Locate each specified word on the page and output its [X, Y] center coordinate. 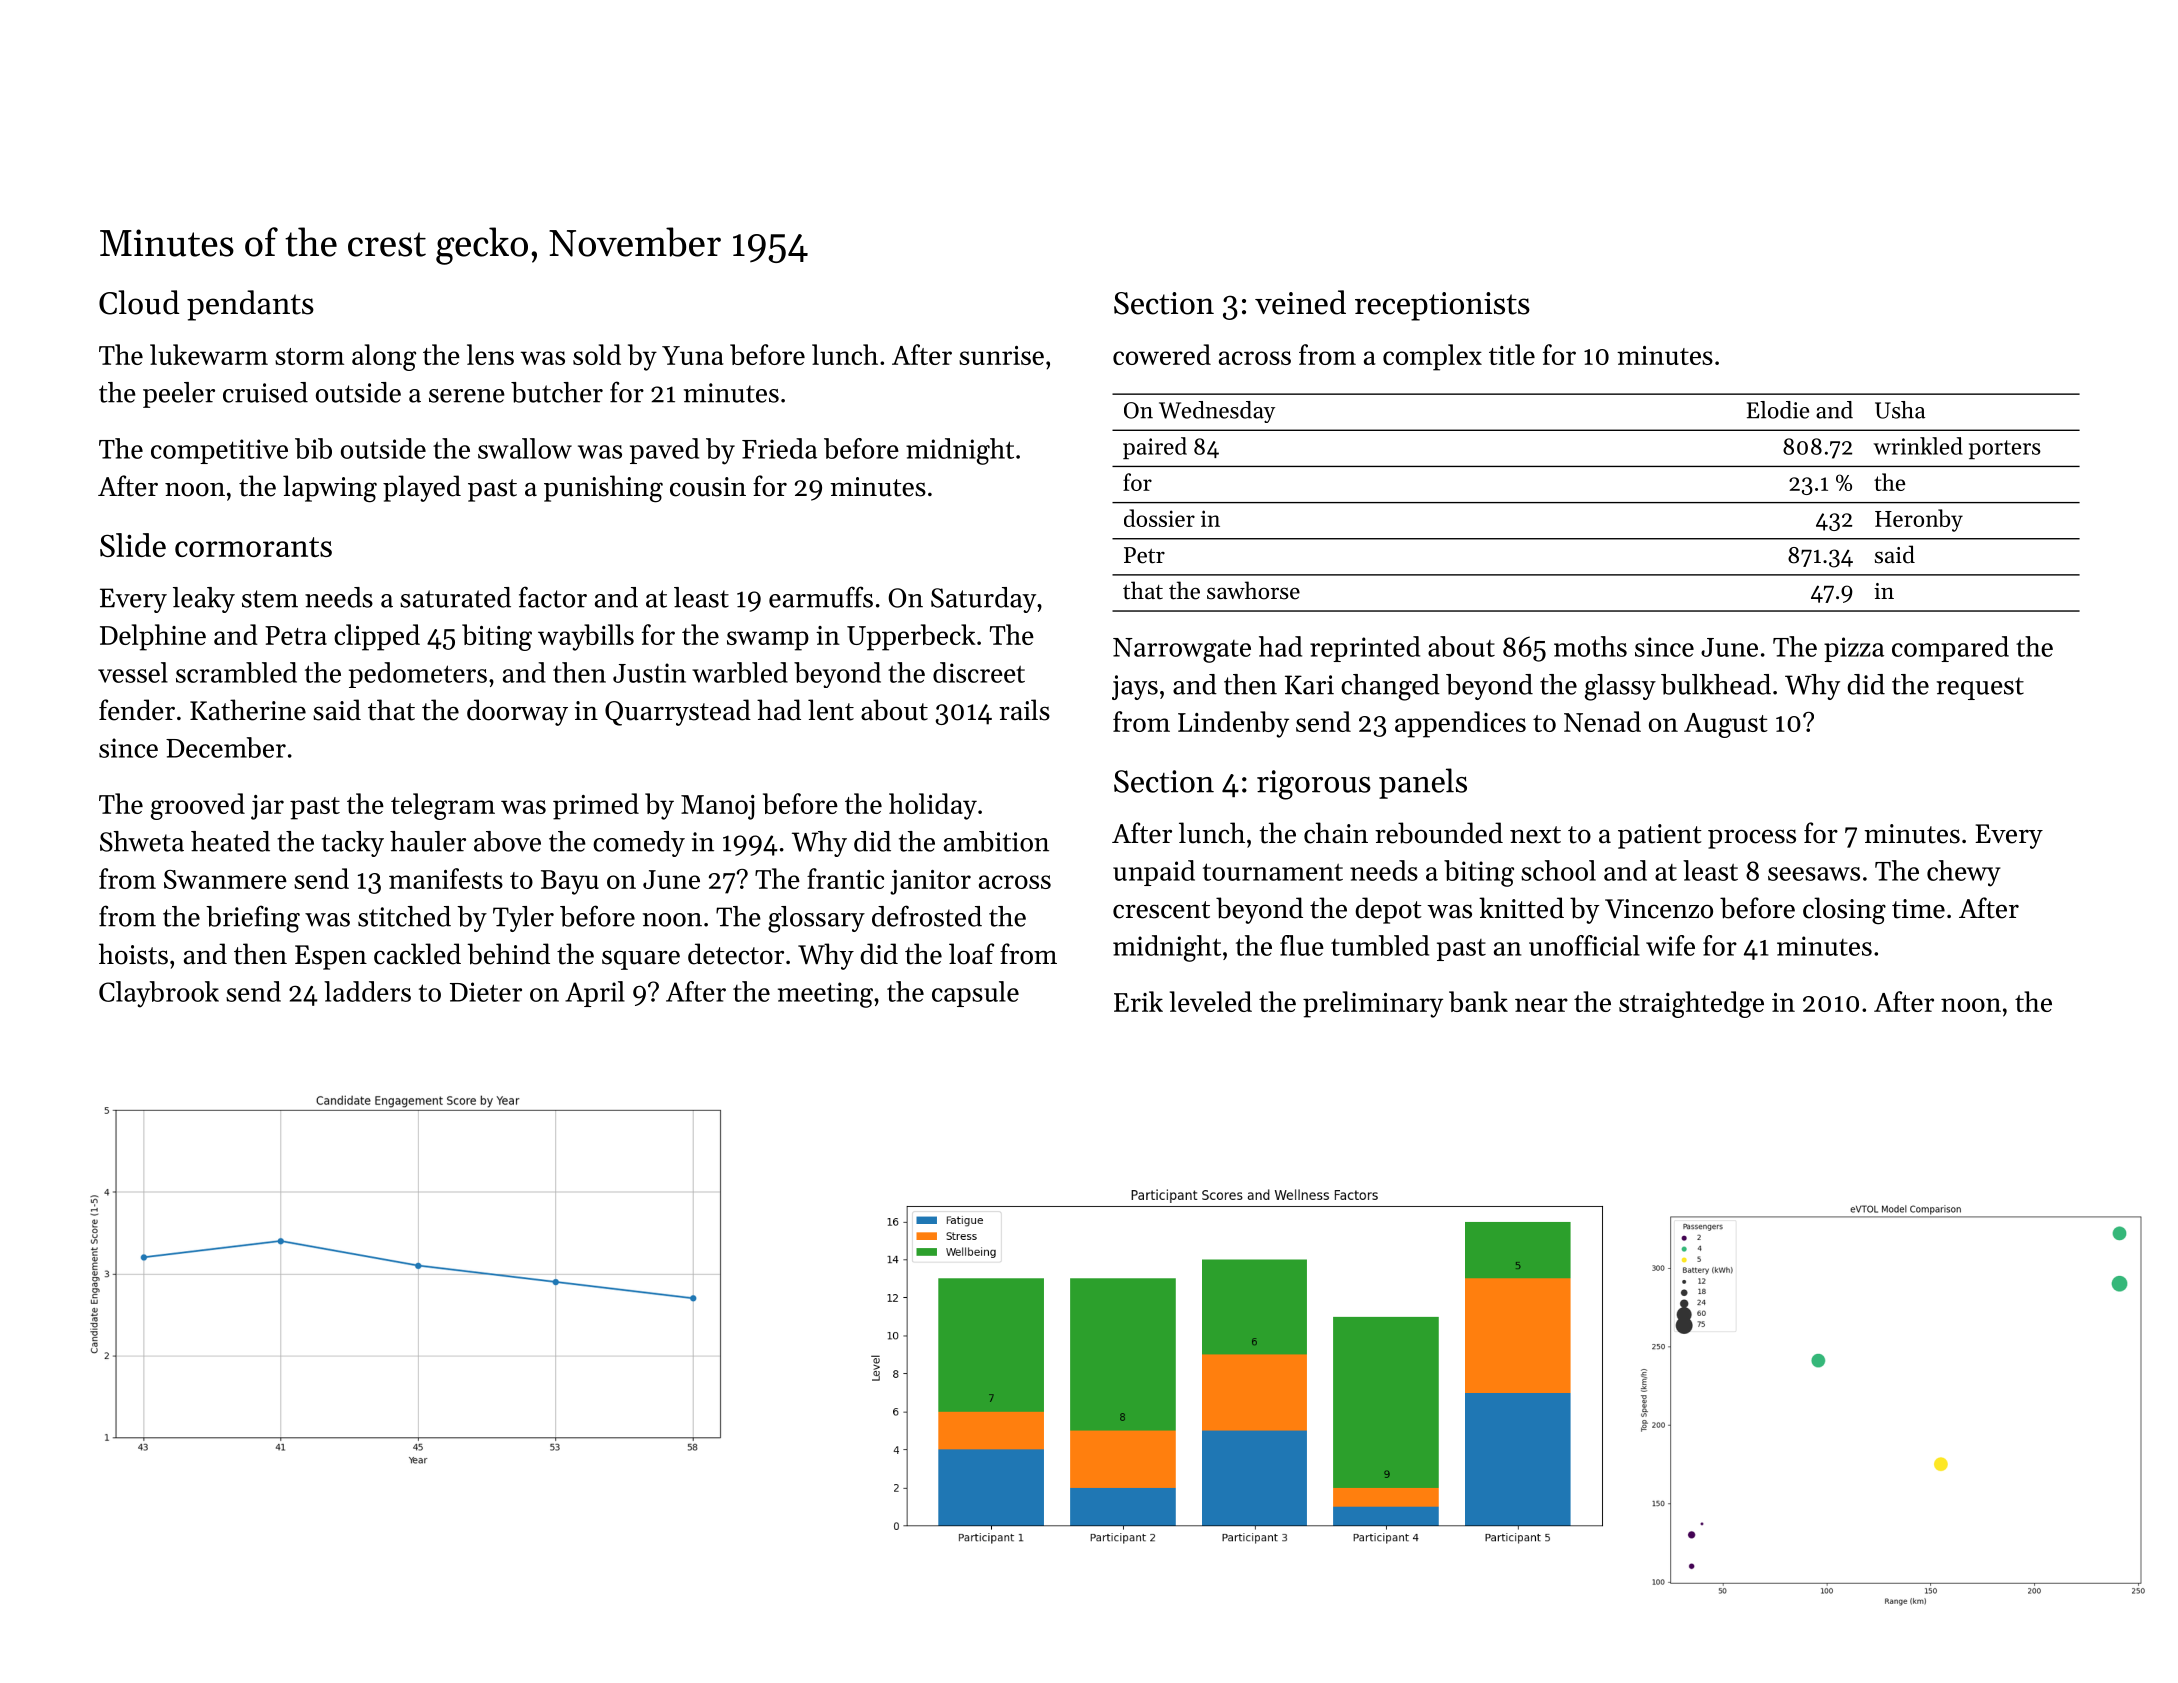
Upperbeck [911, 637]
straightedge [1691, 1004]
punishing [603, 489]
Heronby [1919, 520]
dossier [1159, 518]
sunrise [1001, 355]
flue [1302, 945]
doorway [517, 712]
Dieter [486, 992]
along [384, 357]
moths [1590, 646]
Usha [1900, 410]
